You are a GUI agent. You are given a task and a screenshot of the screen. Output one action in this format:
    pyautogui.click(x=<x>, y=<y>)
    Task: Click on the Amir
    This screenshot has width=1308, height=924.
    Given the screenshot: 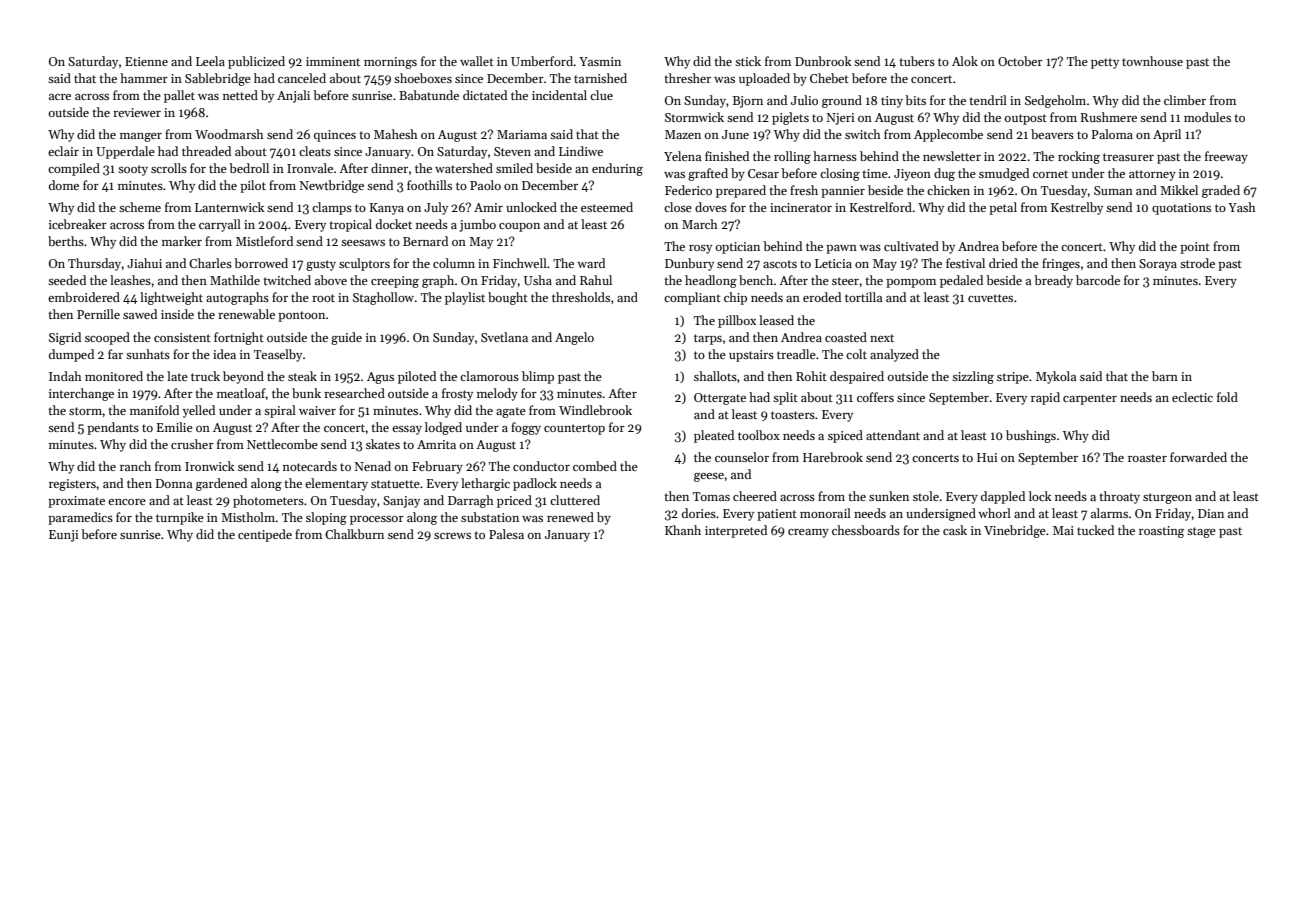 What is the action you would take?
    pyautogui.click(x=488, y=207)
